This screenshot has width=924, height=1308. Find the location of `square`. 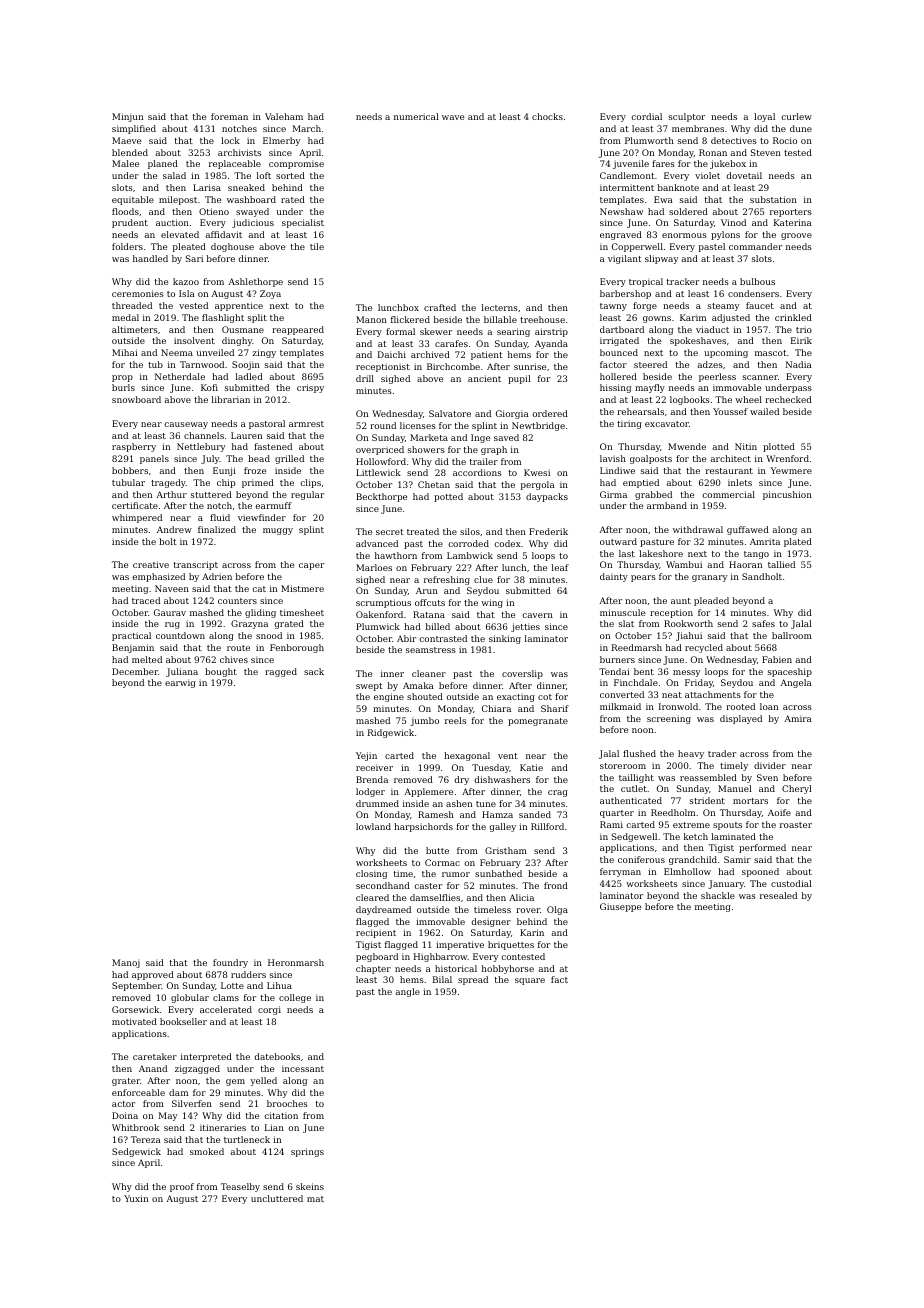

square is located at coordinates (530, 981).
